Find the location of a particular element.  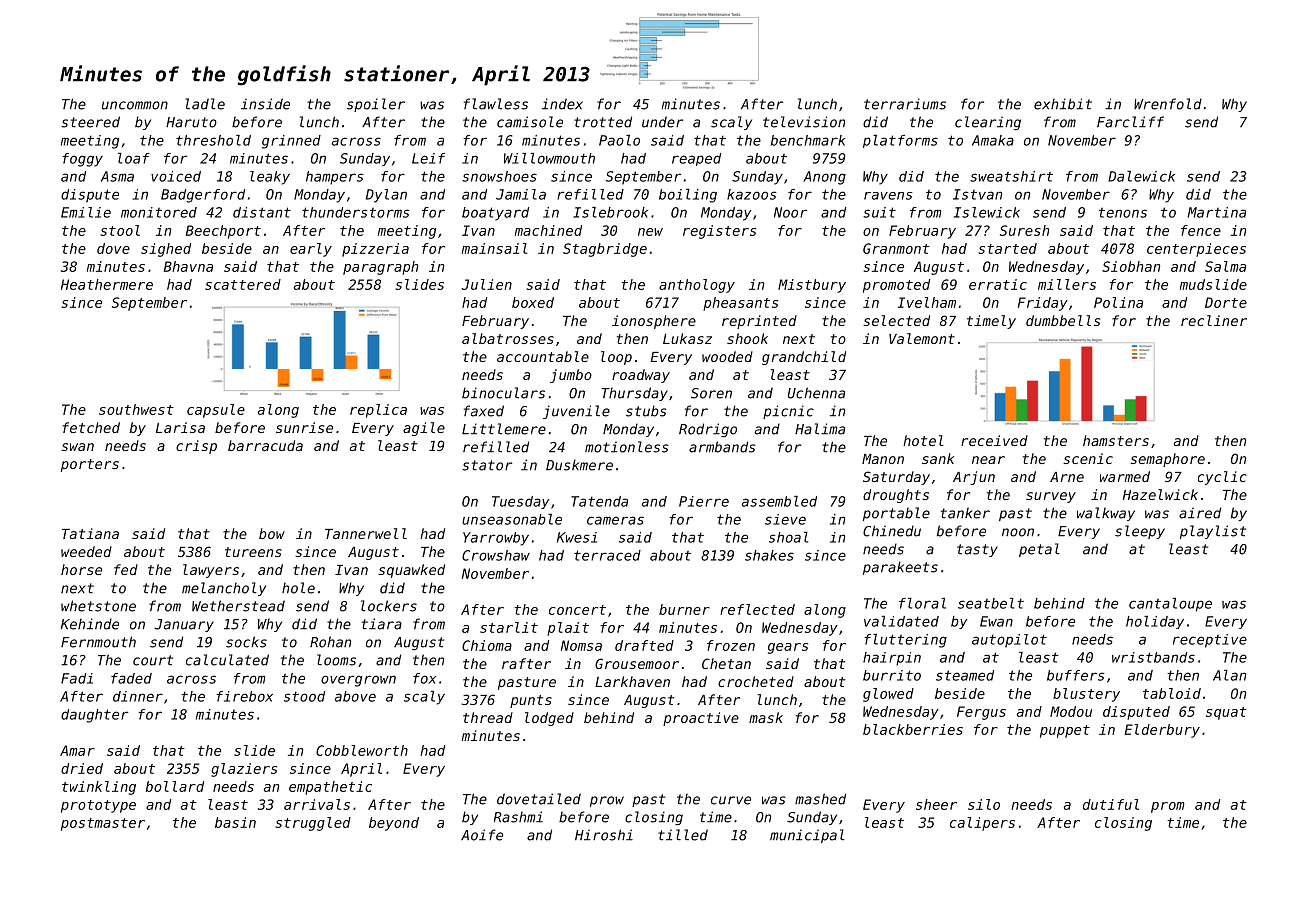

index is located at coordinates (562, 104).
